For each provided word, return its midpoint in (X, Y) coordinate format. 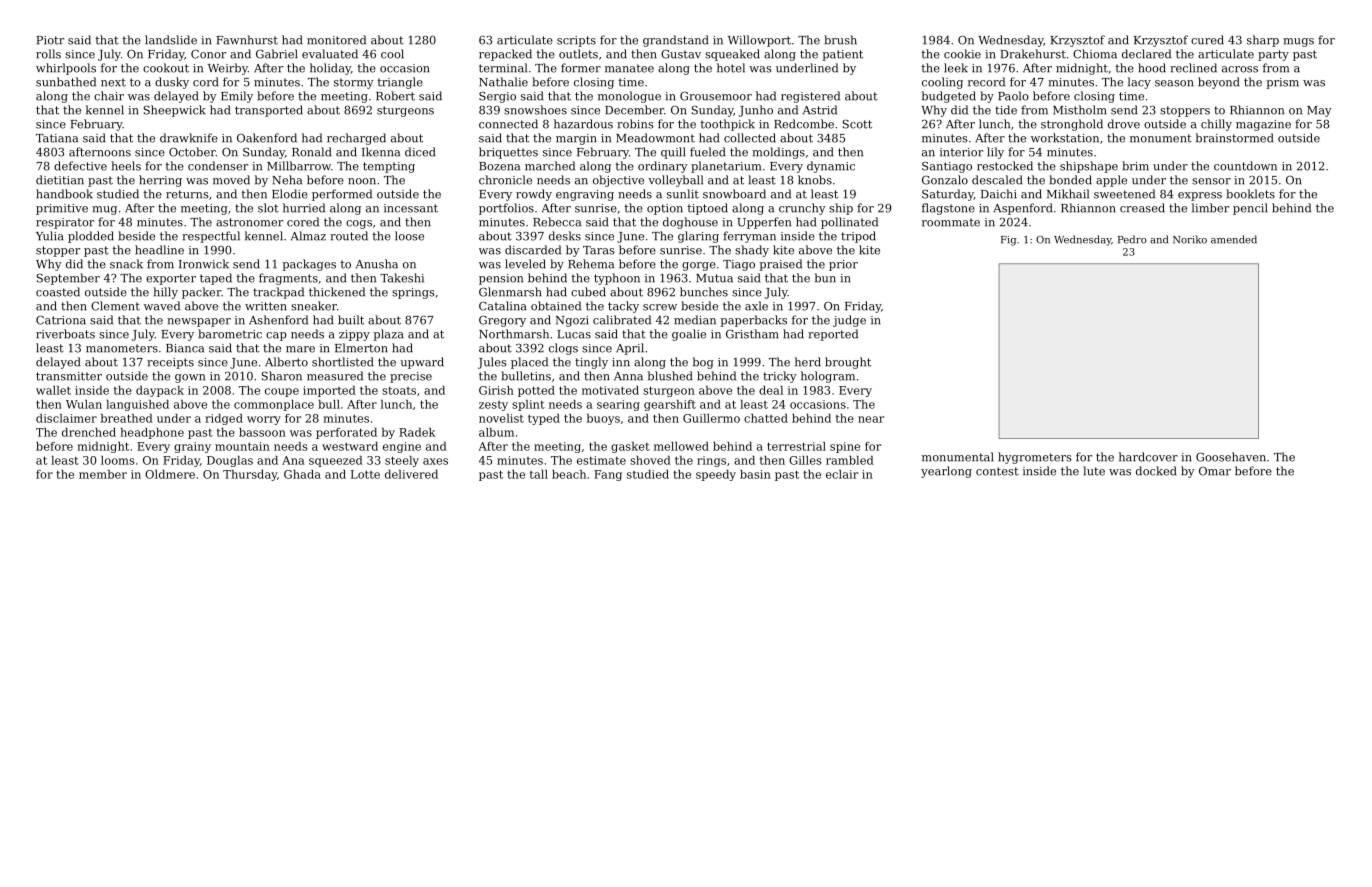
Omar (1215, 471)
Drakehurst (1033, 54)
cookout (166, 68)
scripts (576, 41)
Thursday (250, 475)
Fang (608, 475)
